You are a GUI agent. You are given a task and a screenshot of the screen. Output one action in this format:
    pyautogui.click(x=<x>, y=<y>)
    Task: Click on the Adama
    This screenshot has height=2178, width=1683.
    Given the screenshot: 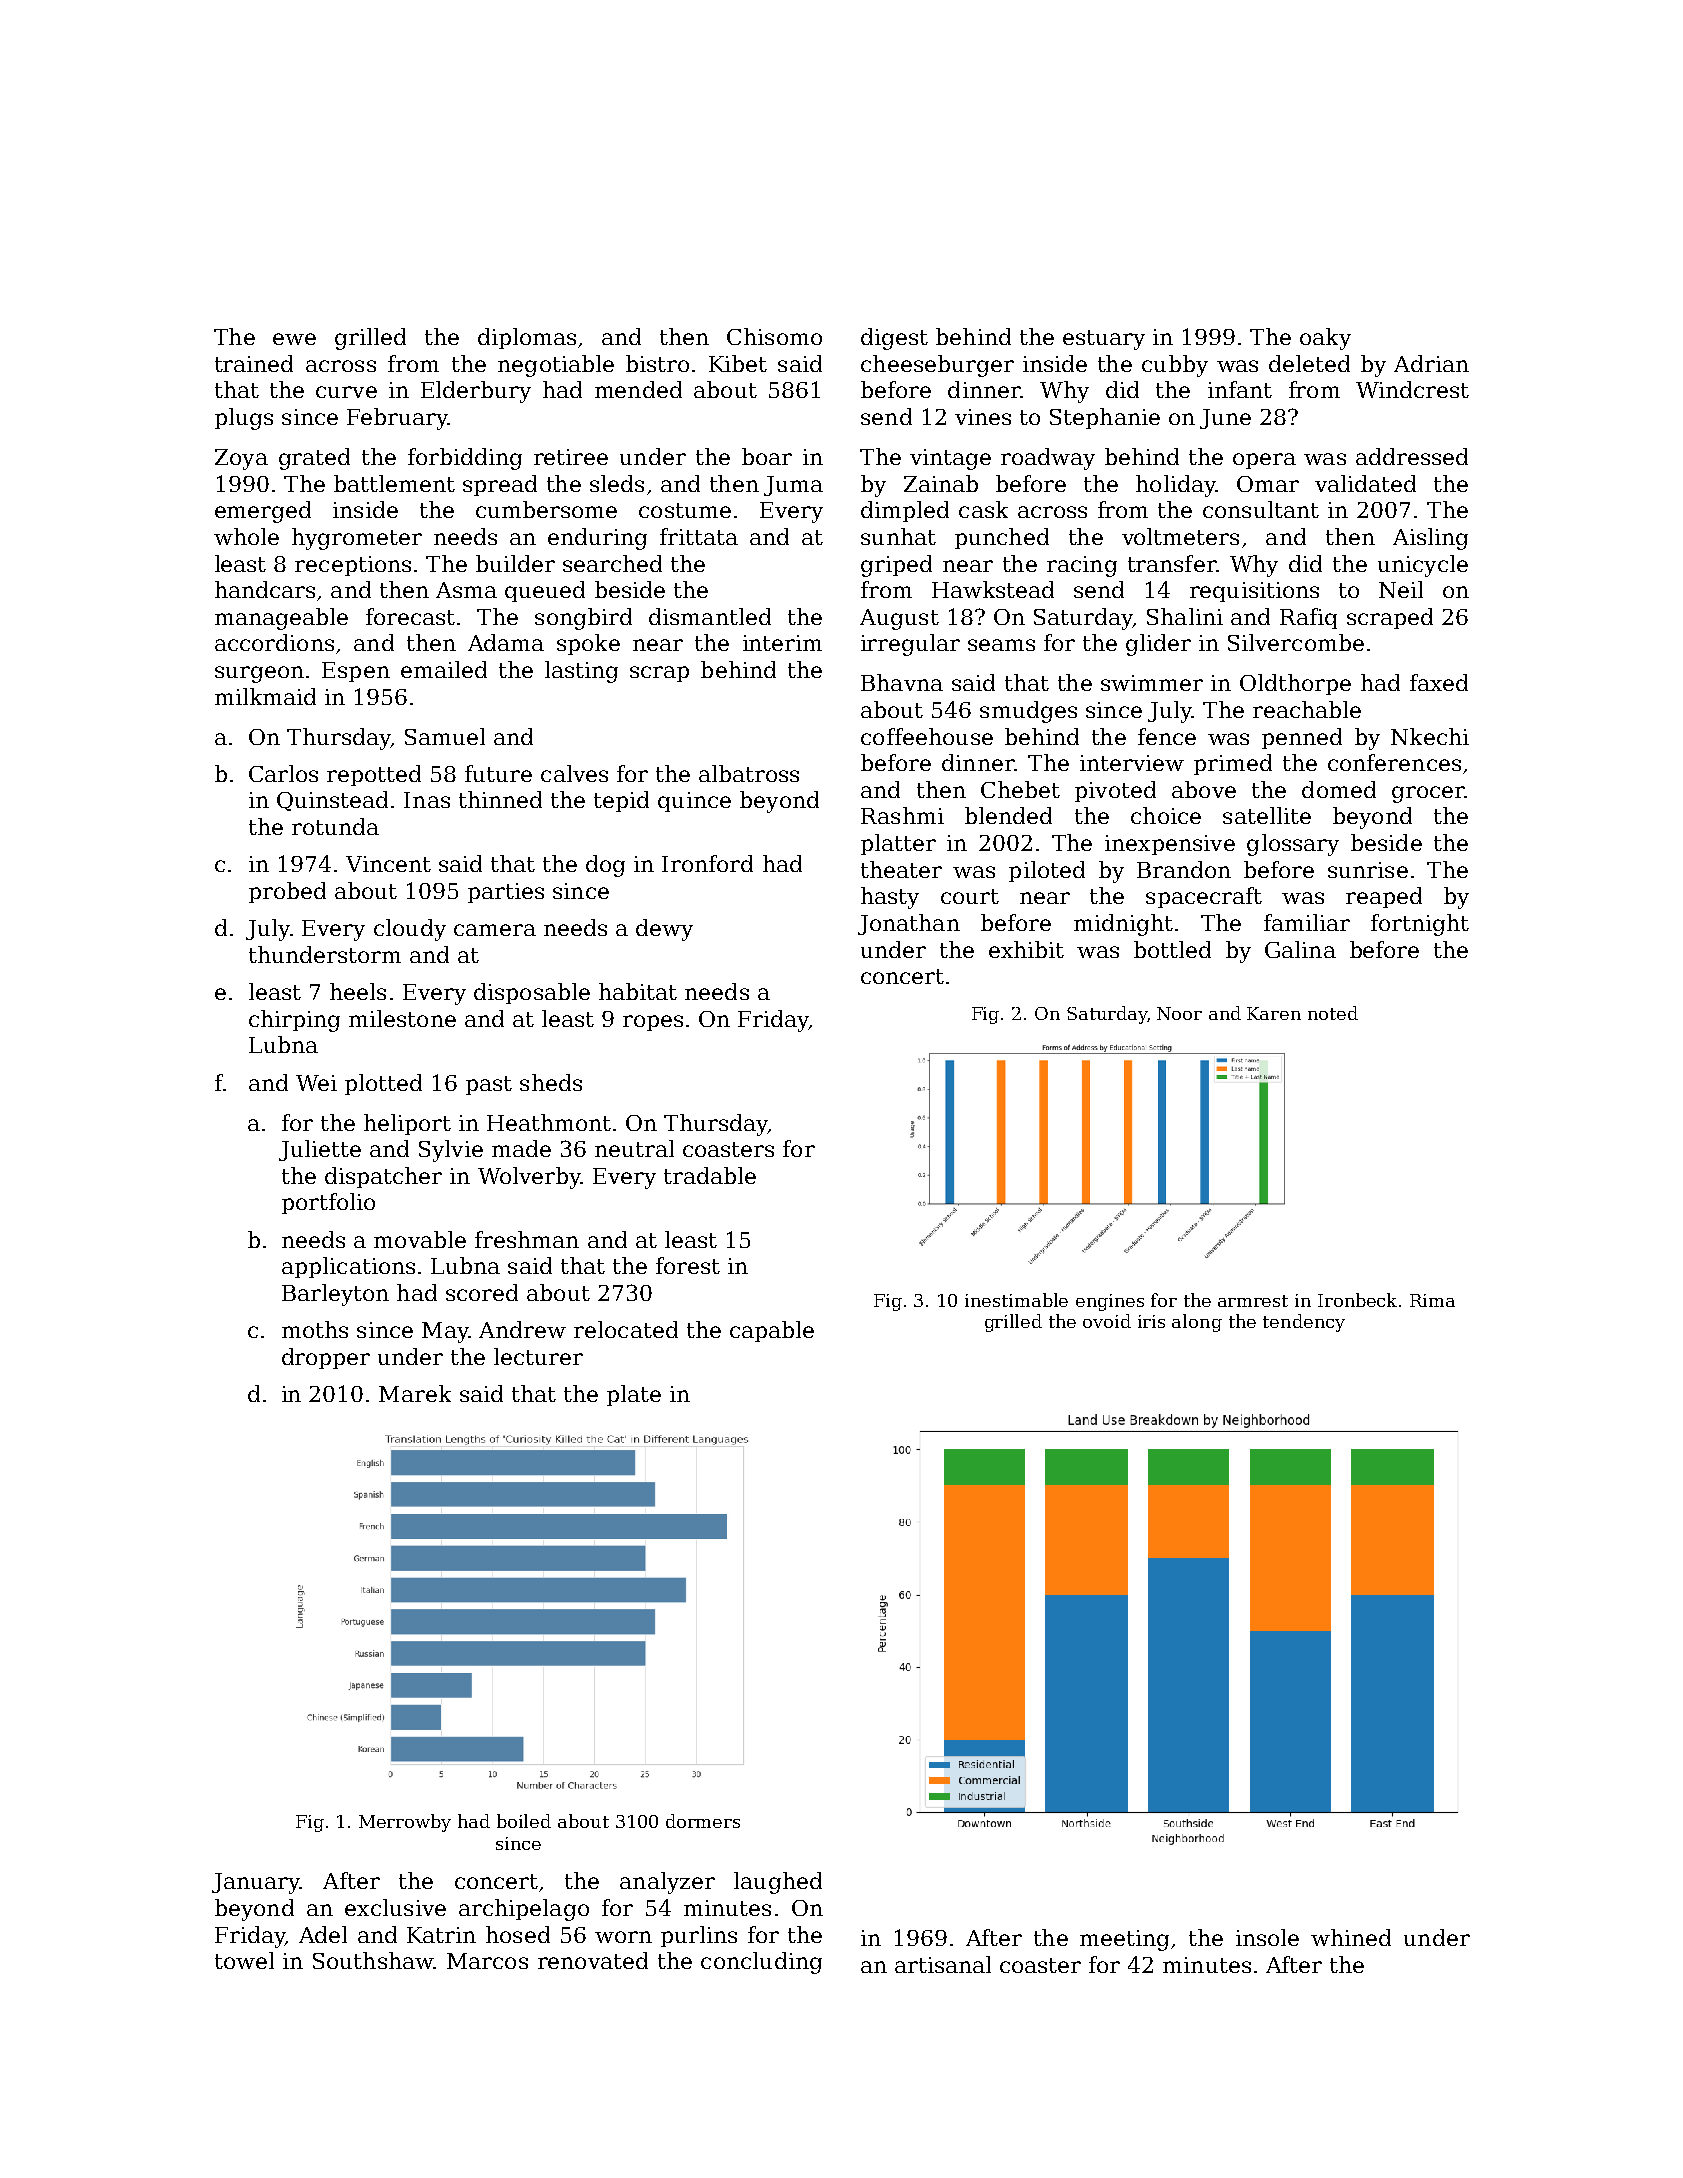 What is the action you would take?
    pyautogui.click(x=506, y=642)
